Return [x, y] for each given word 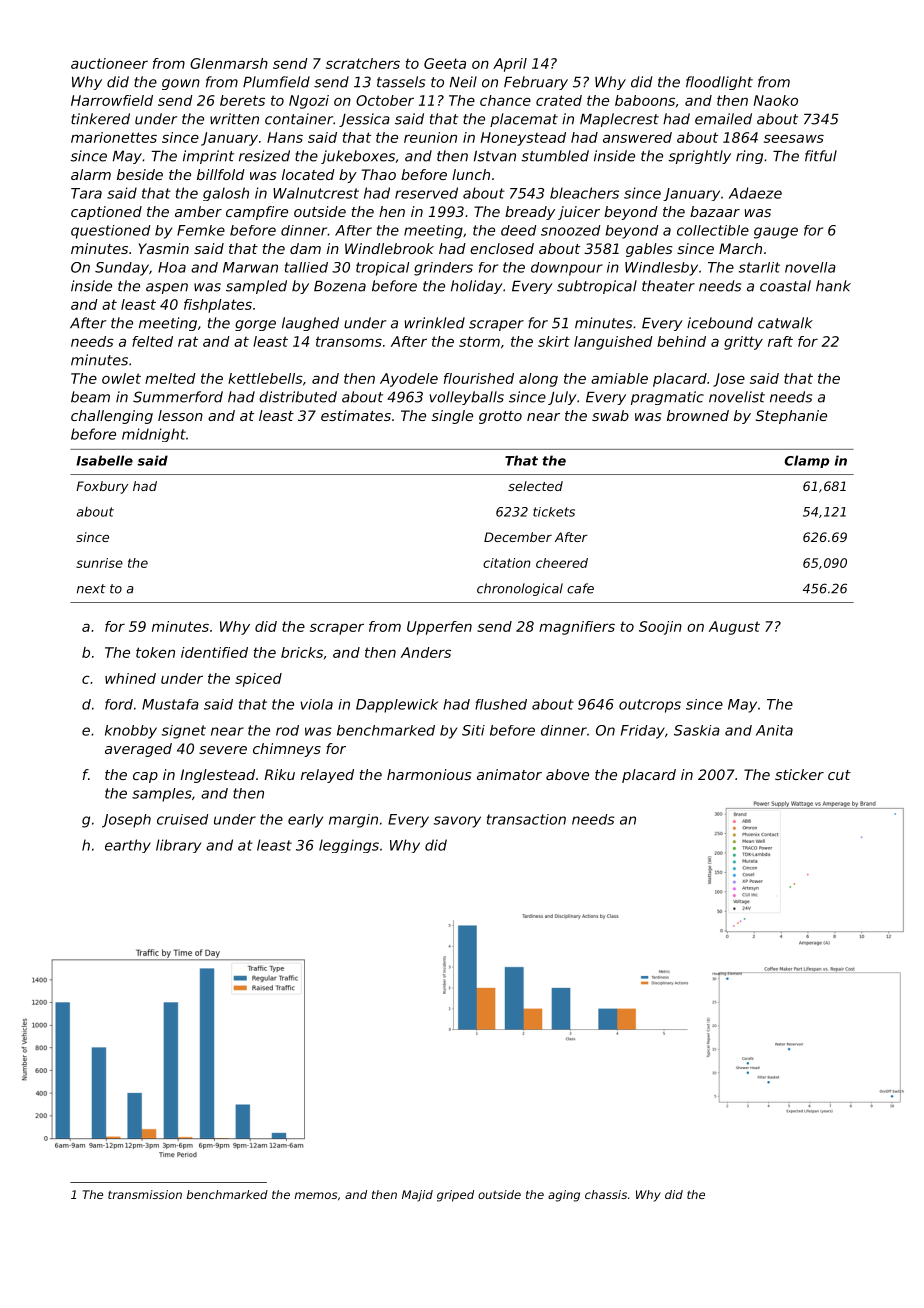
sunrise [99, 563]
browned [698, 415]
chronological [520, 589]
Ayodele [409, 380]
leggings [349, 846]
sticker [799, 774]
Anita [774, 730]
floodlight [719, 83]
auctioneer [109, 63]
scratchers [363, 63]
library [178, 846]
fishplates [218, 306]
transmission [145, 1194]
